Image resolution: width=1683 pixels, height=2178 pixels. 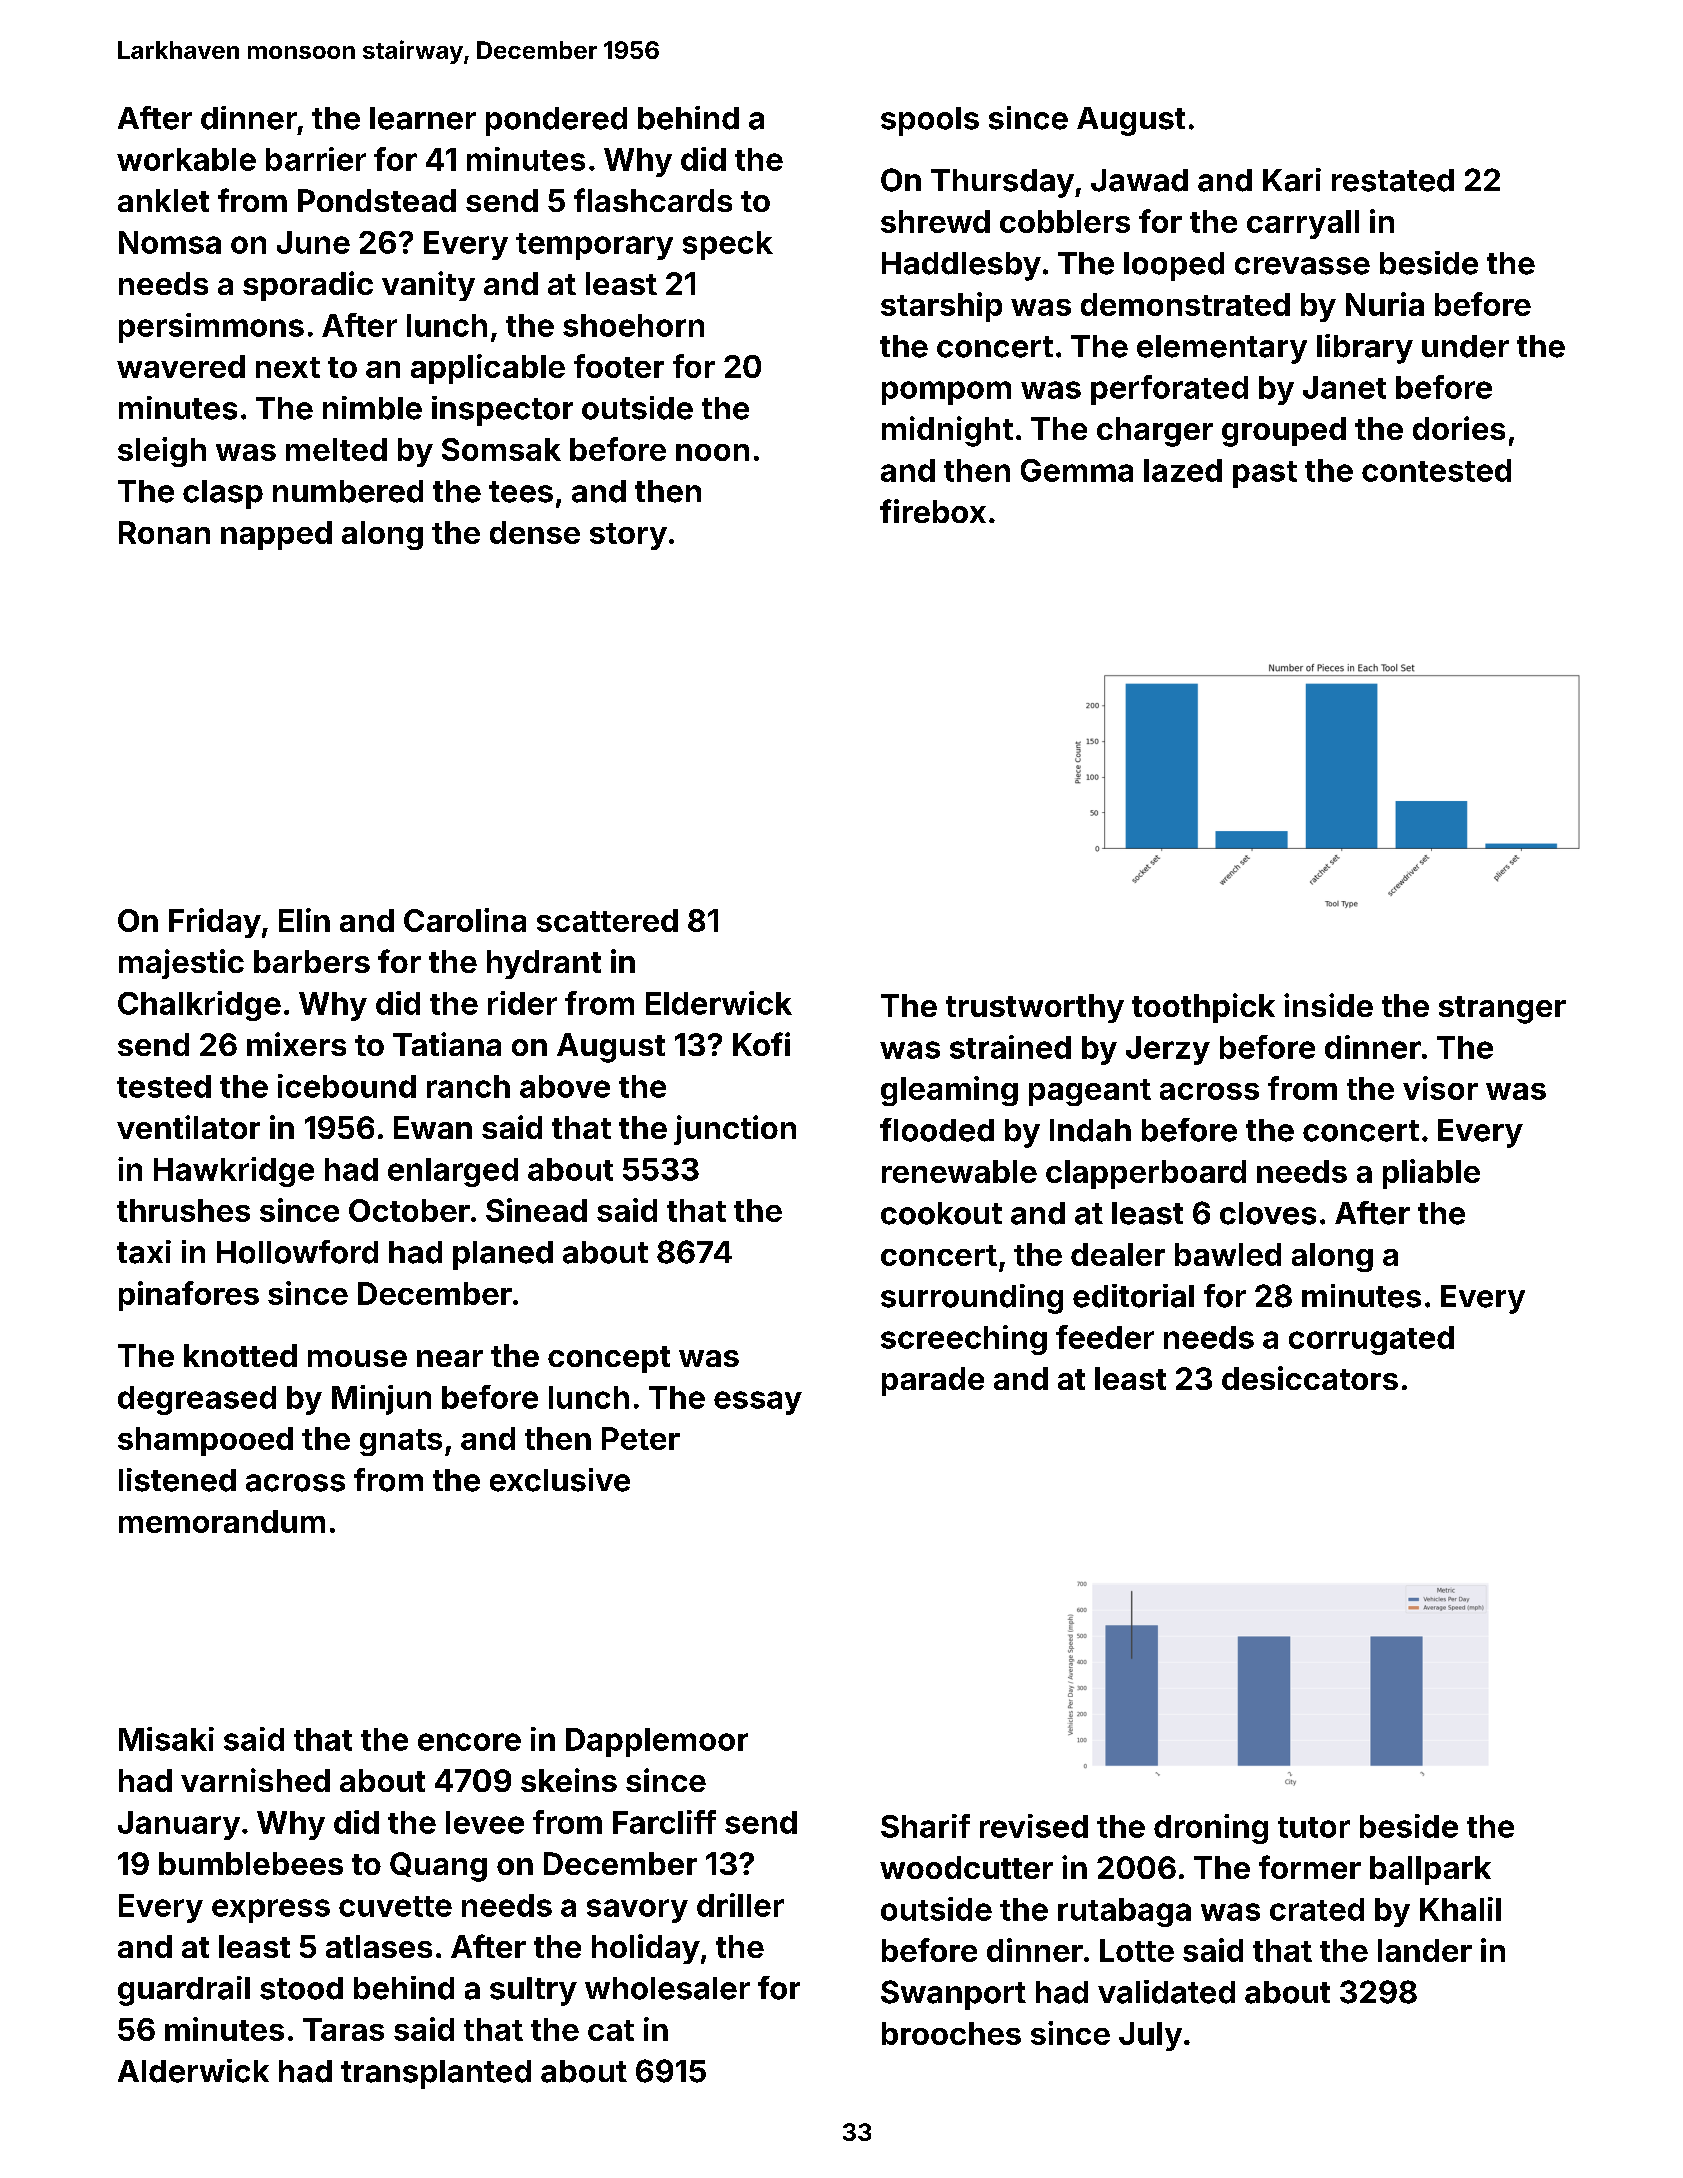 I want to click on stood, so click(x=301, y=1988).
